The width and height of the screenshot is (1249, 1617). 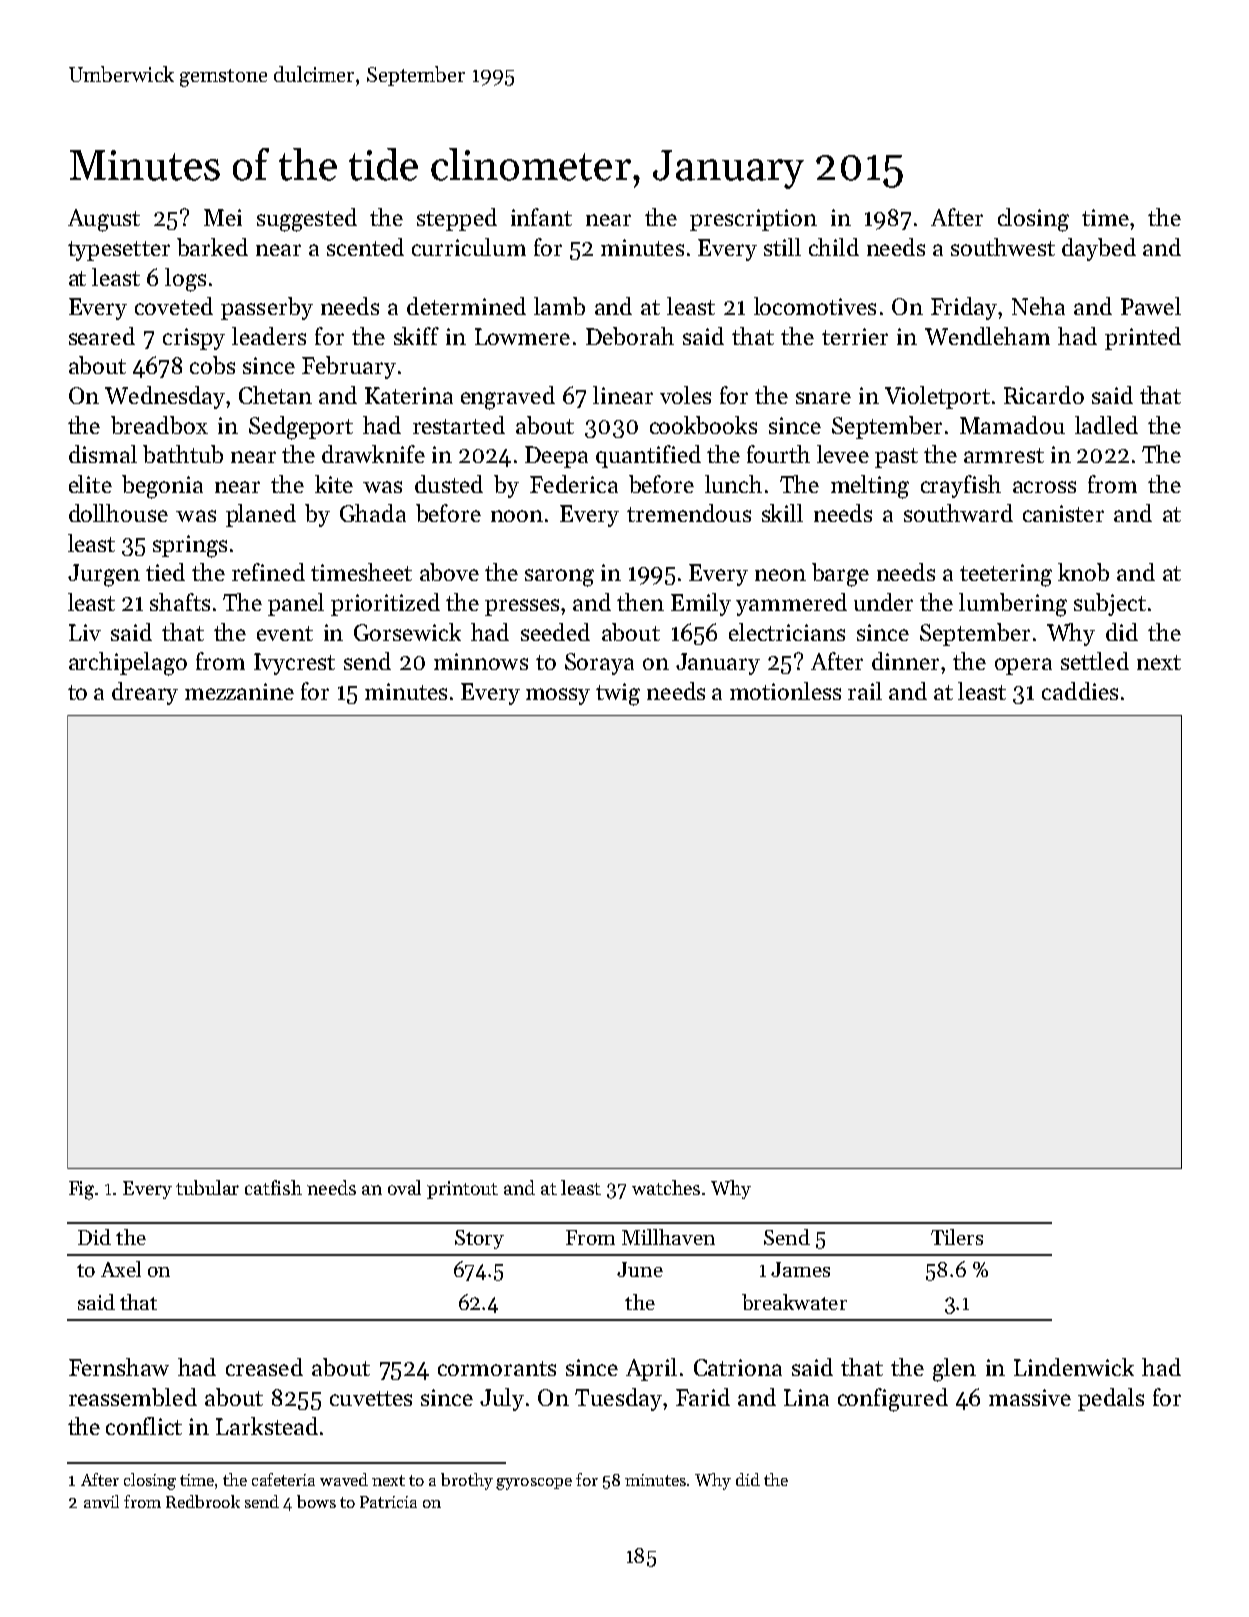 I want to click on Patricia, so click(x=388, y=1502).
